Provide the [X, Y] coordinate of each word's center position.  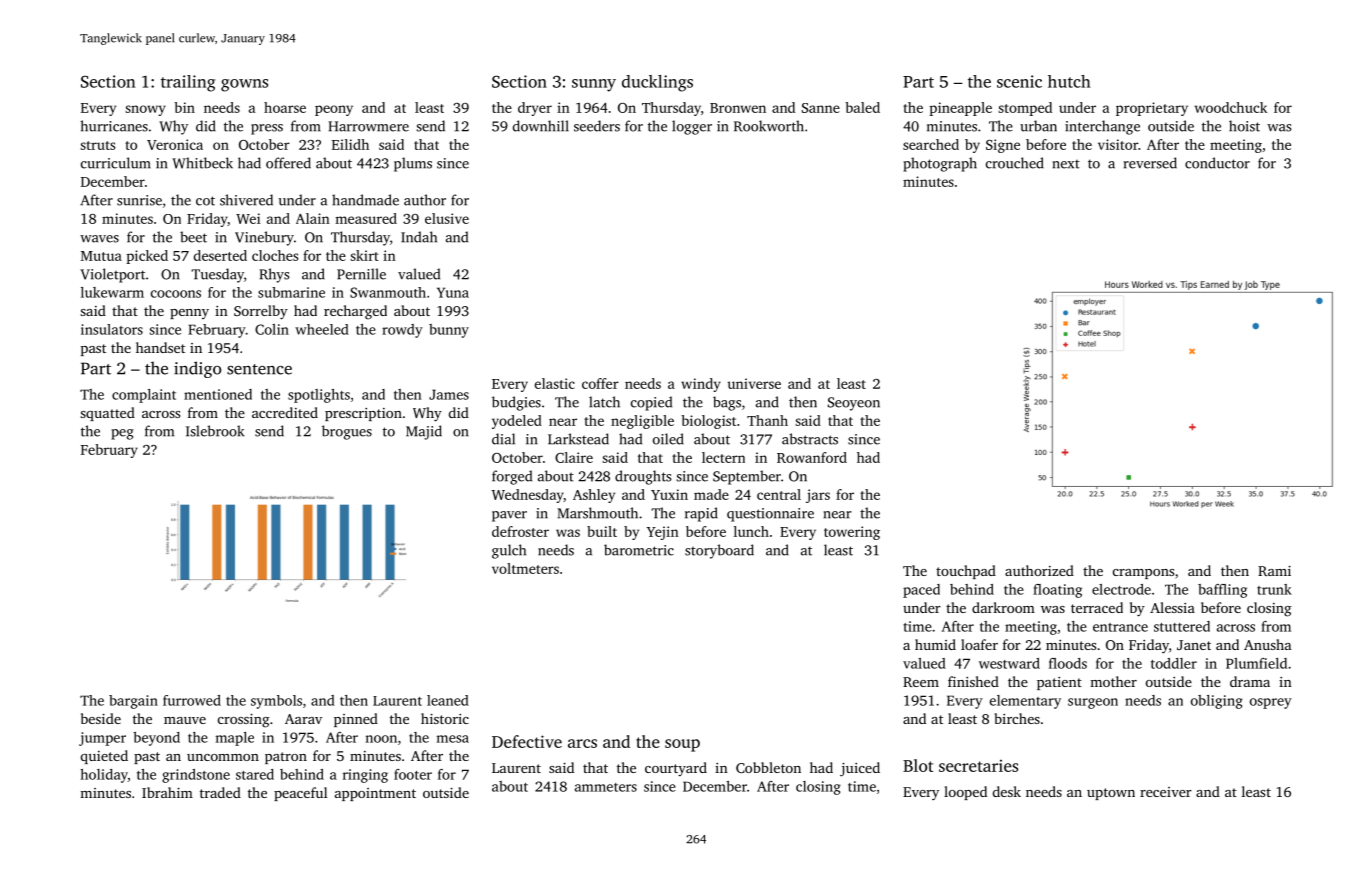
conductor [1217, 163]
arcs [582, 743]
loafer [979, 644]
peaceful [301, 794]
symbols [276, 702]
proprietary [1152, 109]
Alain [313, 218]
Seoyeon [854, 404]
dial [503, 439]
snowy [145, 110]
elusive [447, 218]
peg [122, 434]
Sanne [821, 108]
